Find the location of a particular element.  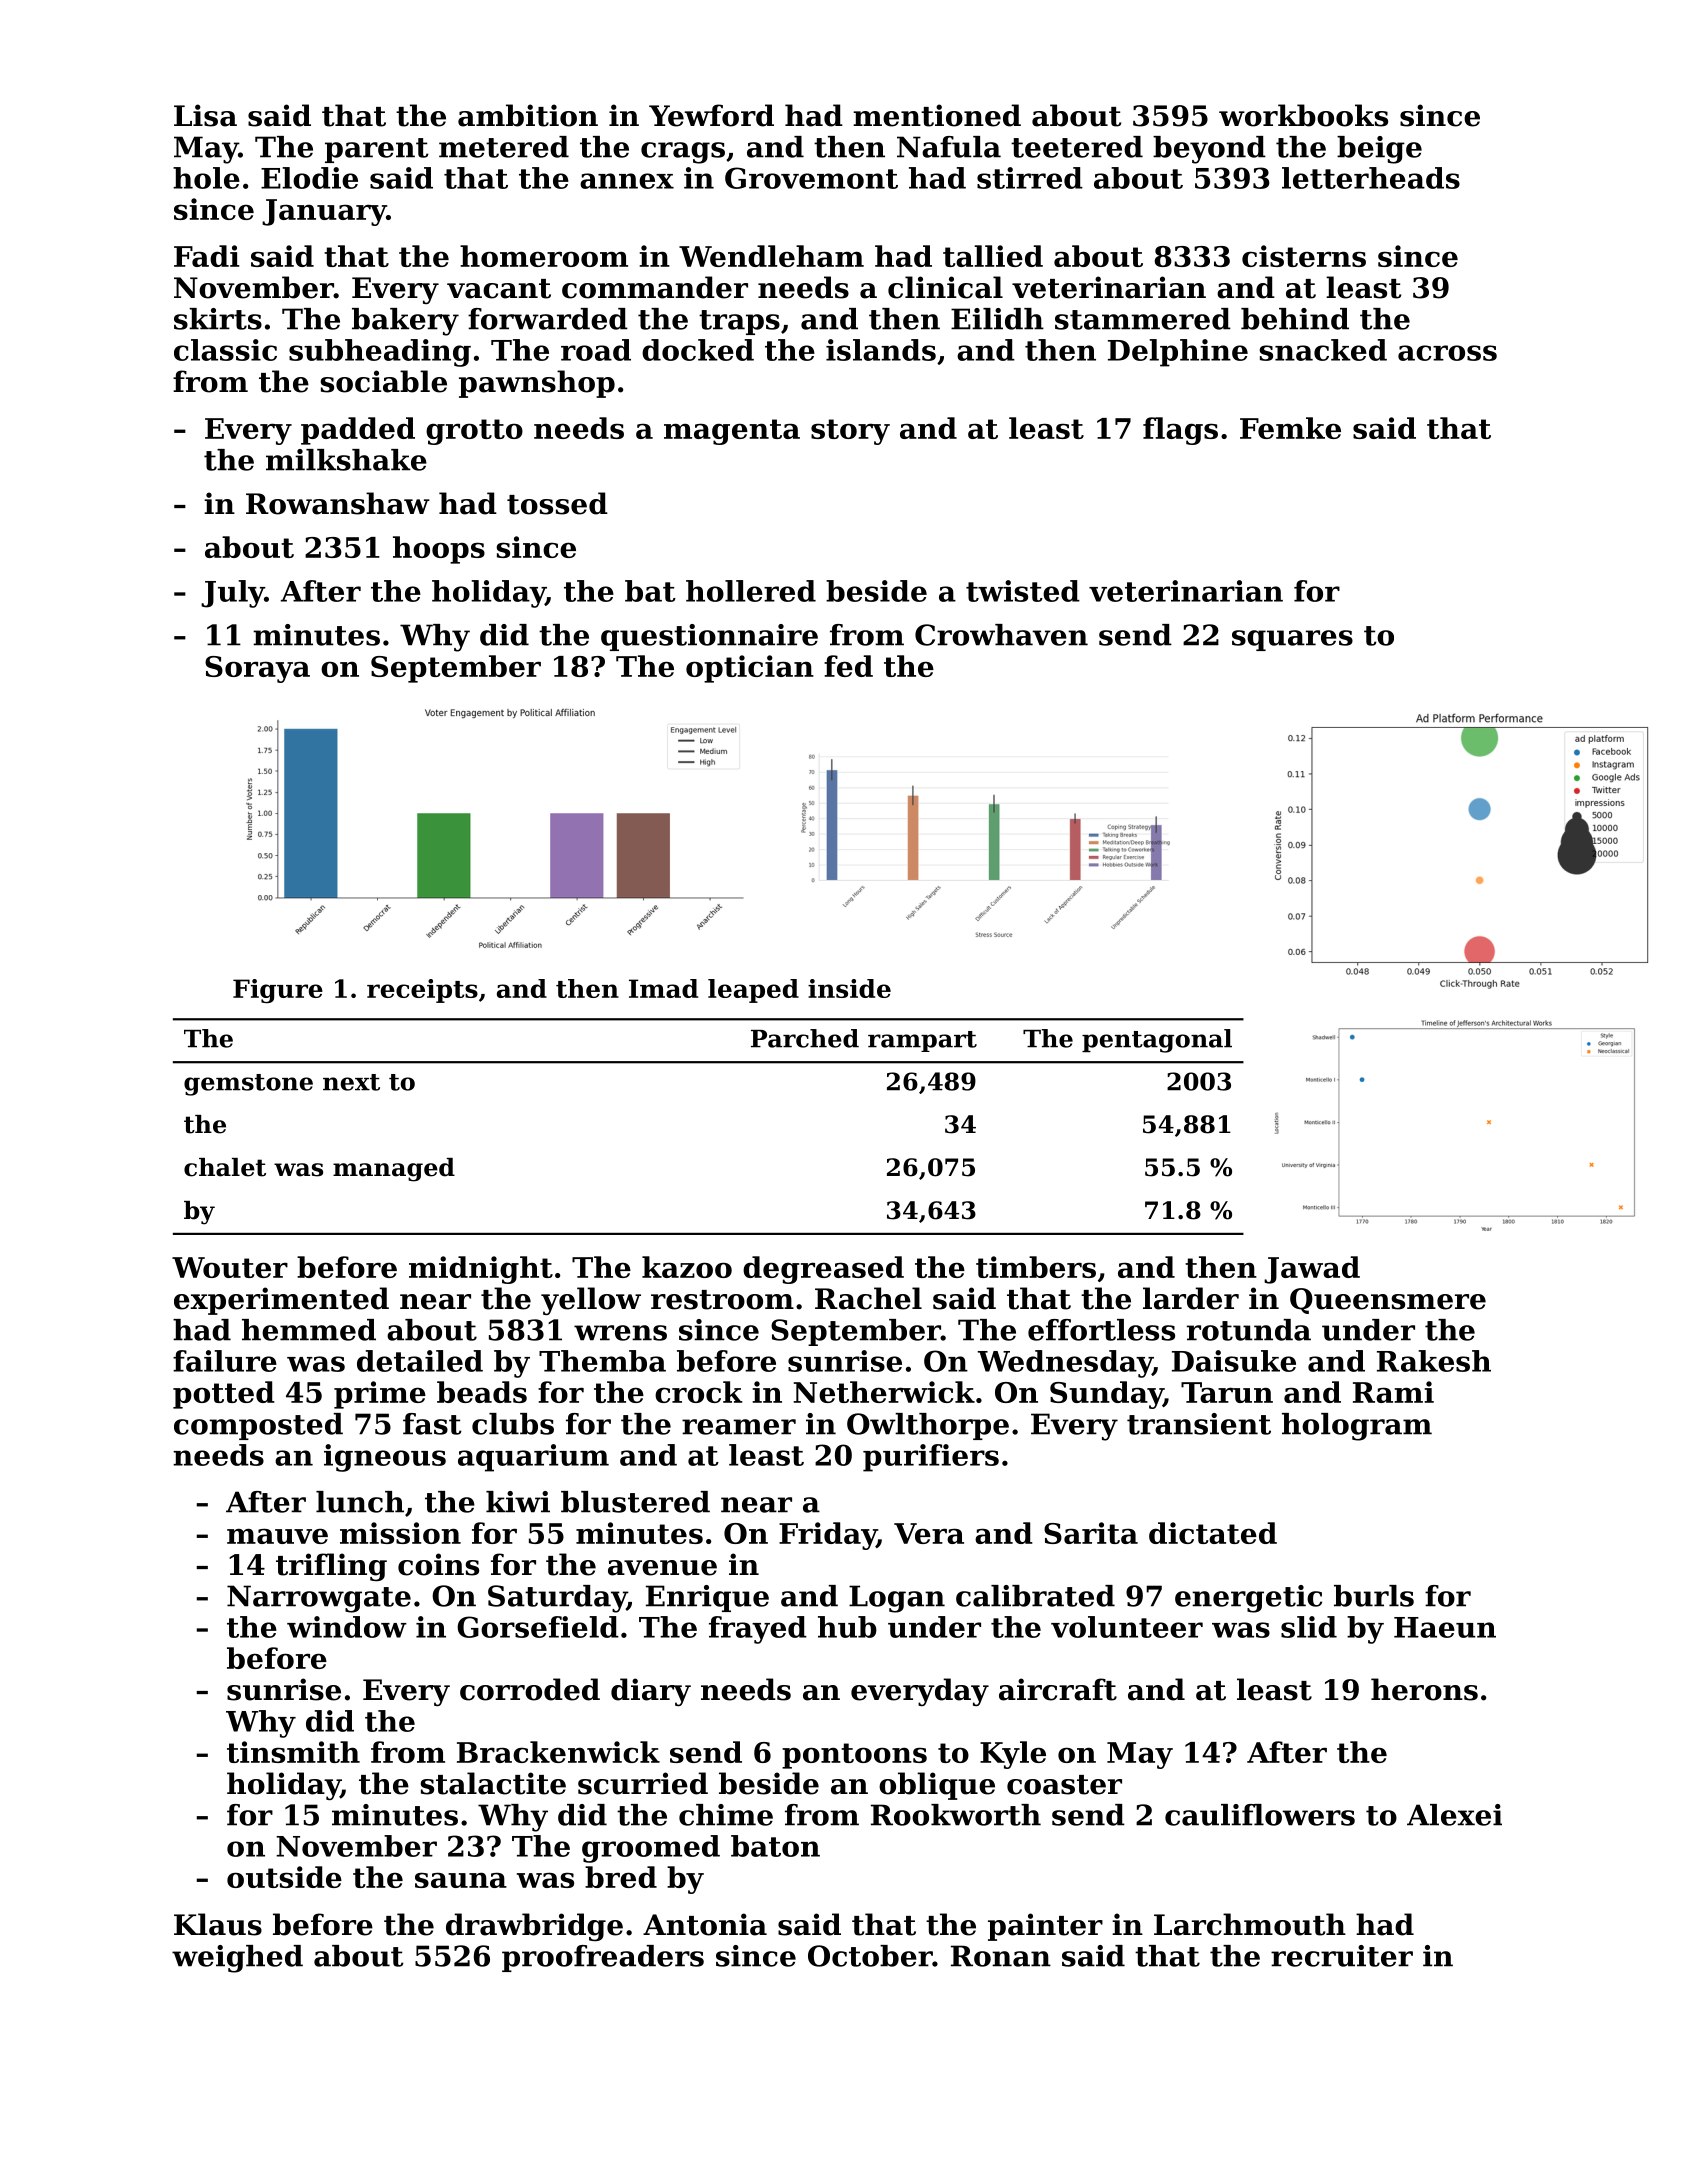

beige is located at coordinates (1379, 150).
